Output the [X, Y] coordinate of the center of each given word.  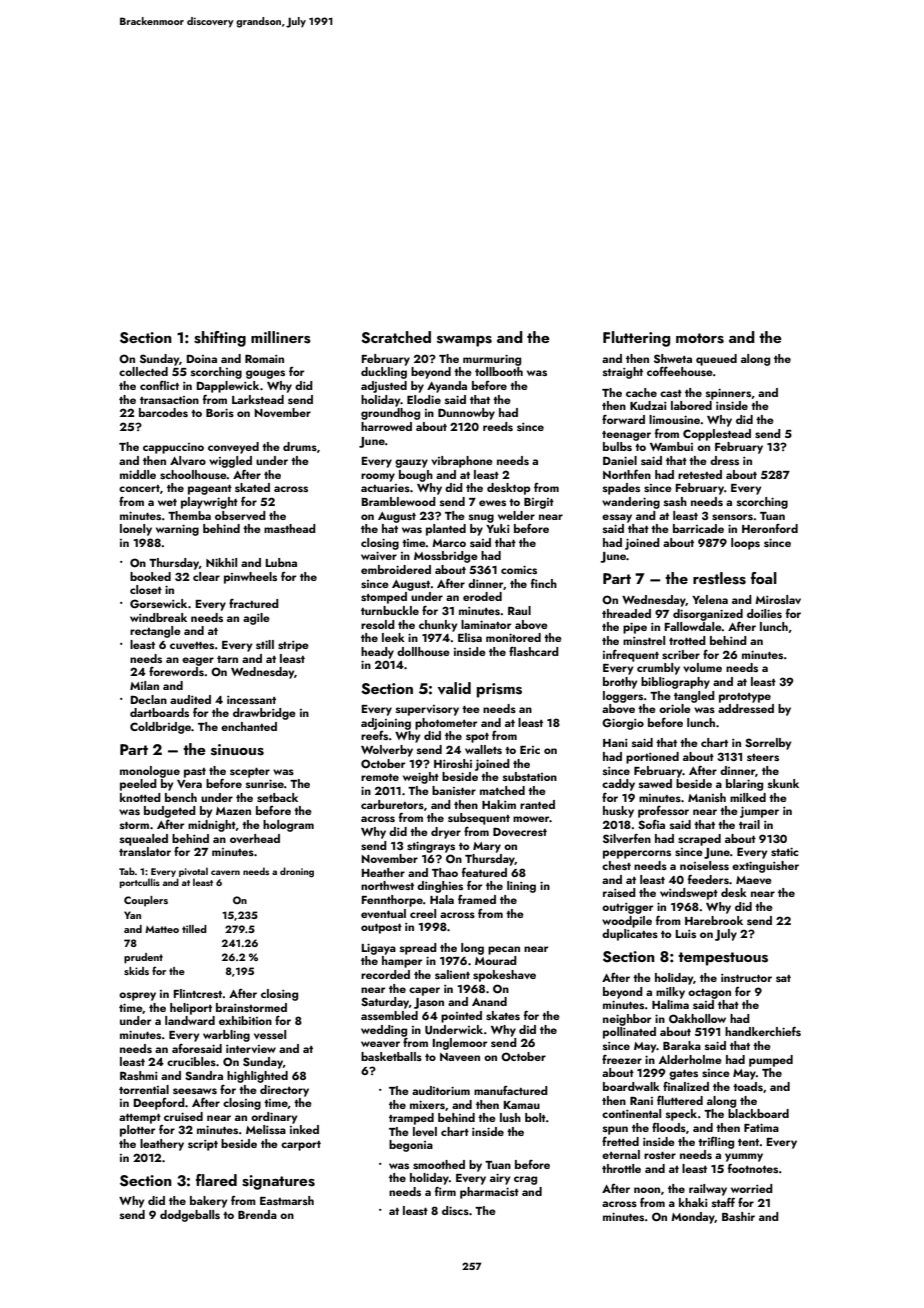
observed [240, 515]
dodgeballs [190, 1216]
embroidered [396, 569]
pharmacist [489, 1193]
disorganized [708, 615]
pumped [771, 1061]
